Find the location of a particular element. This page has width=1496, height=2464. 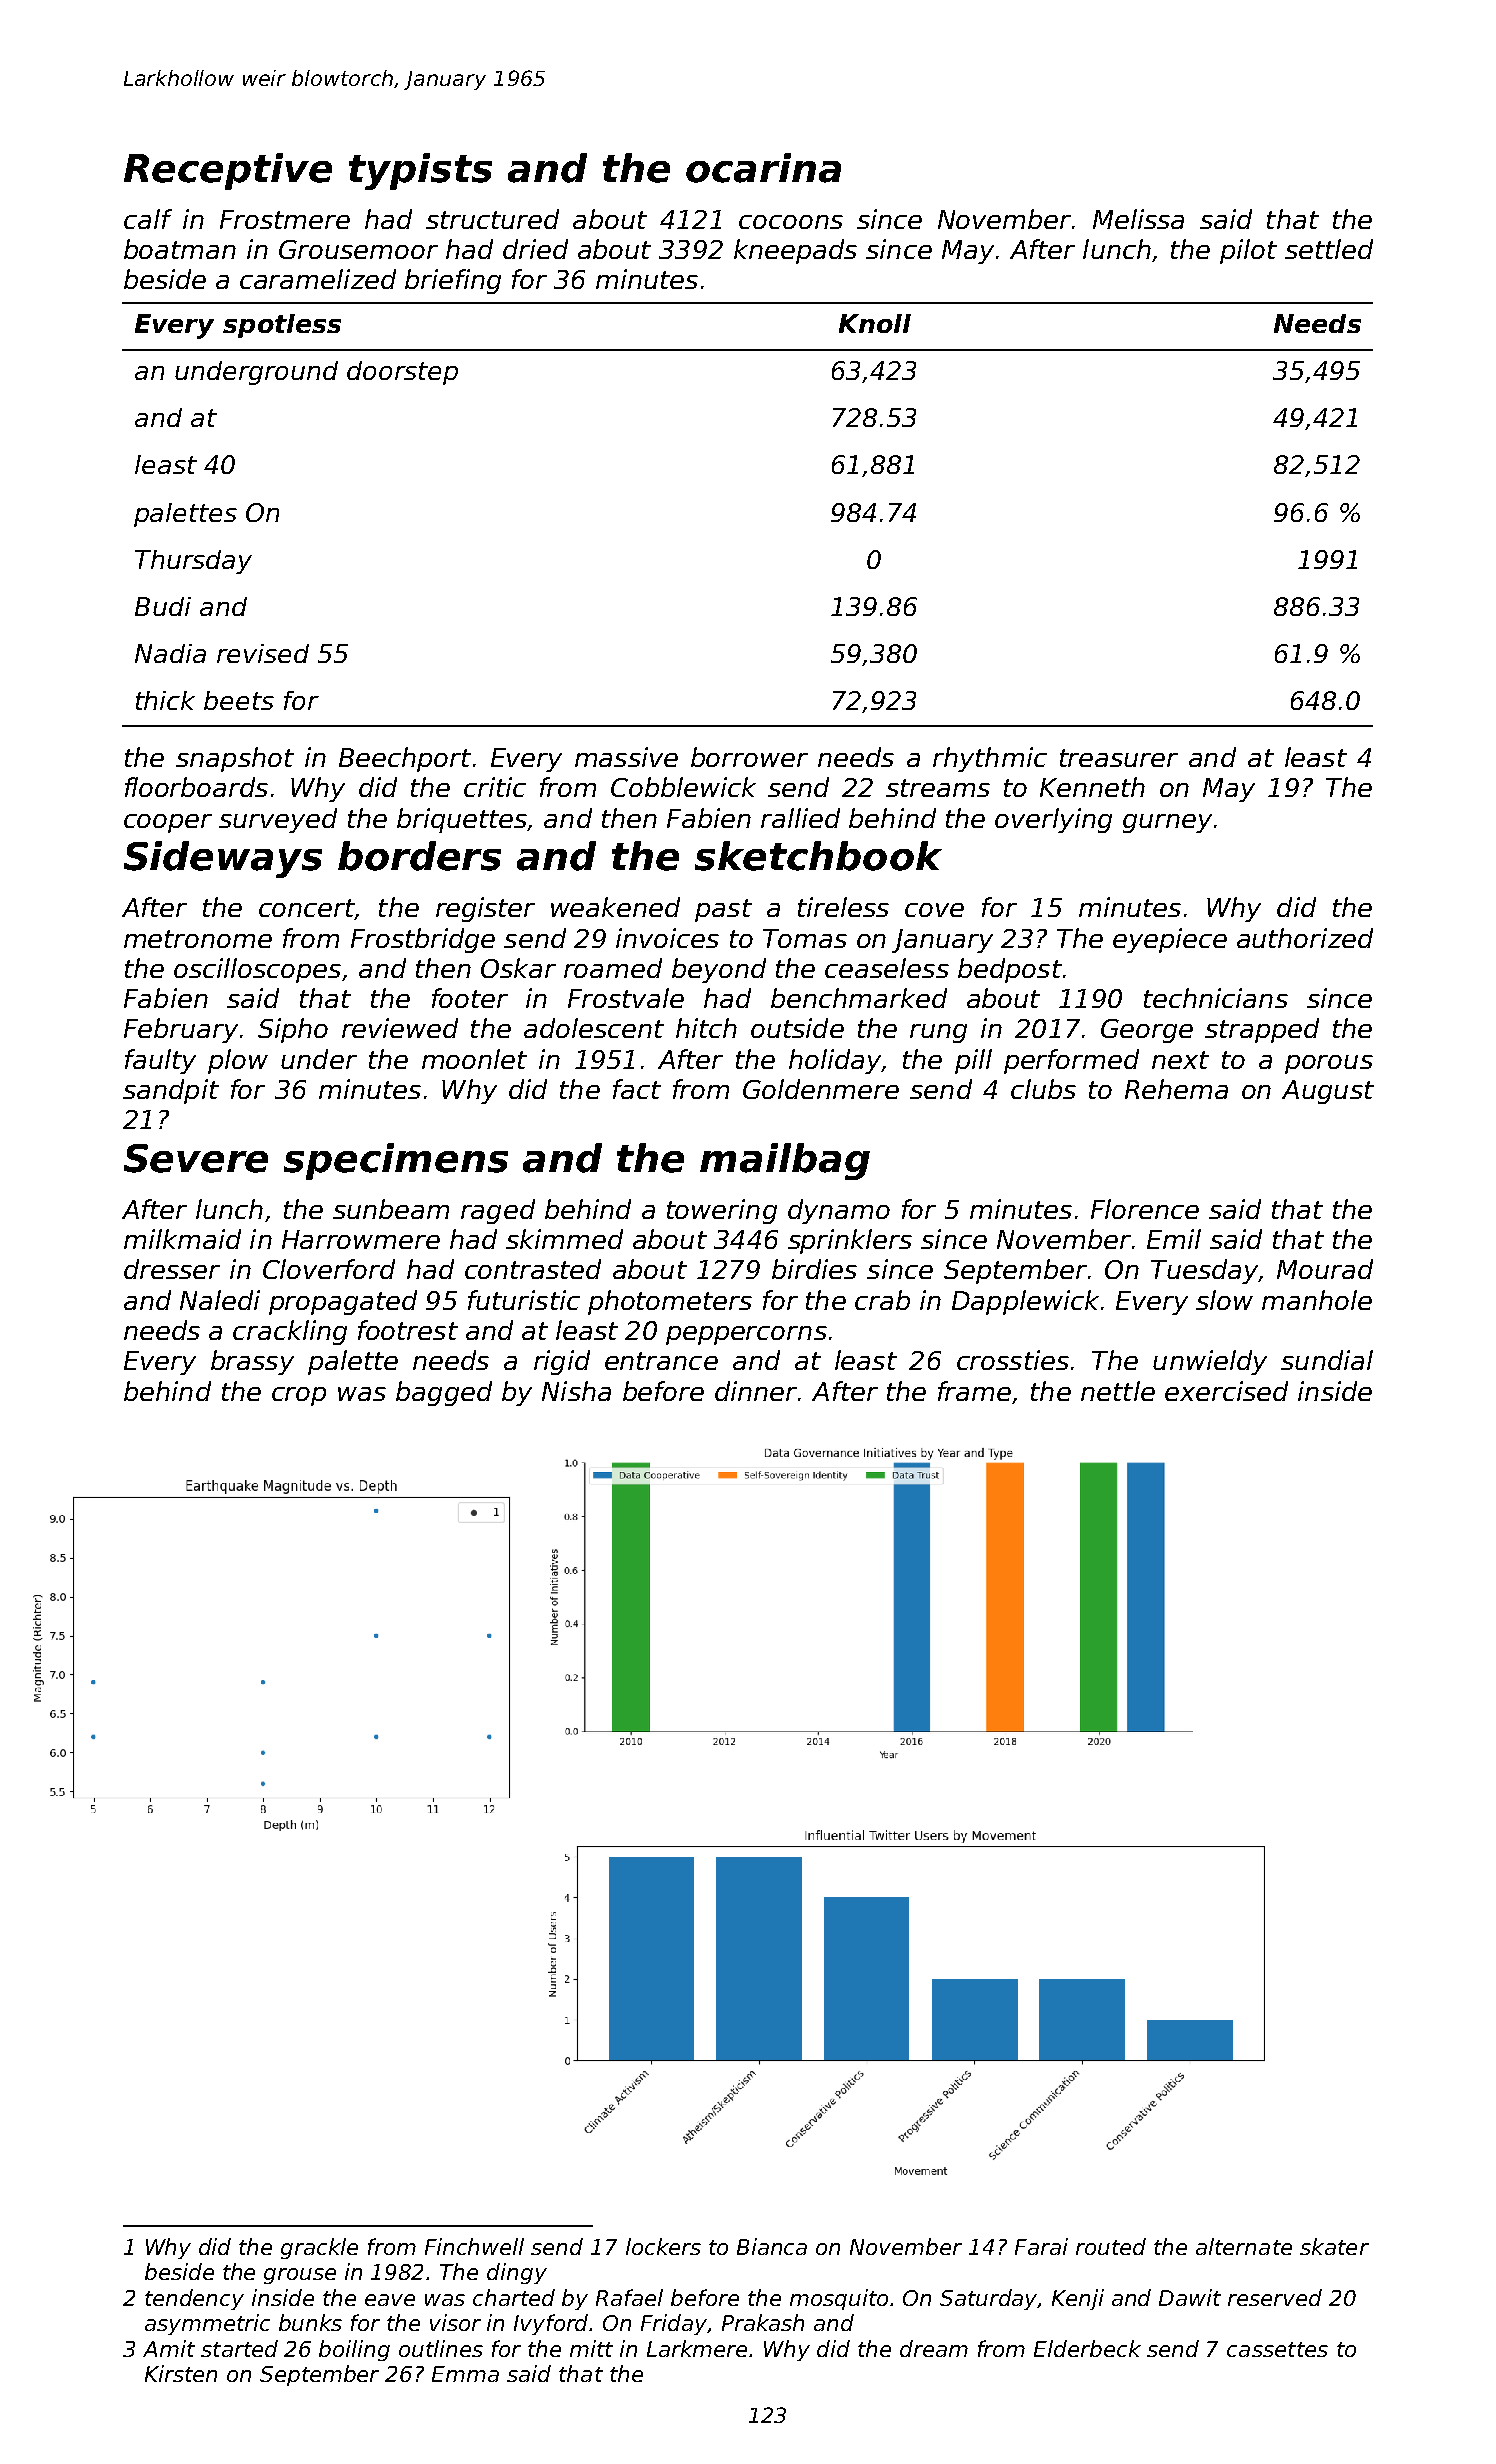

settled is located at coordinates (1329, 249).
